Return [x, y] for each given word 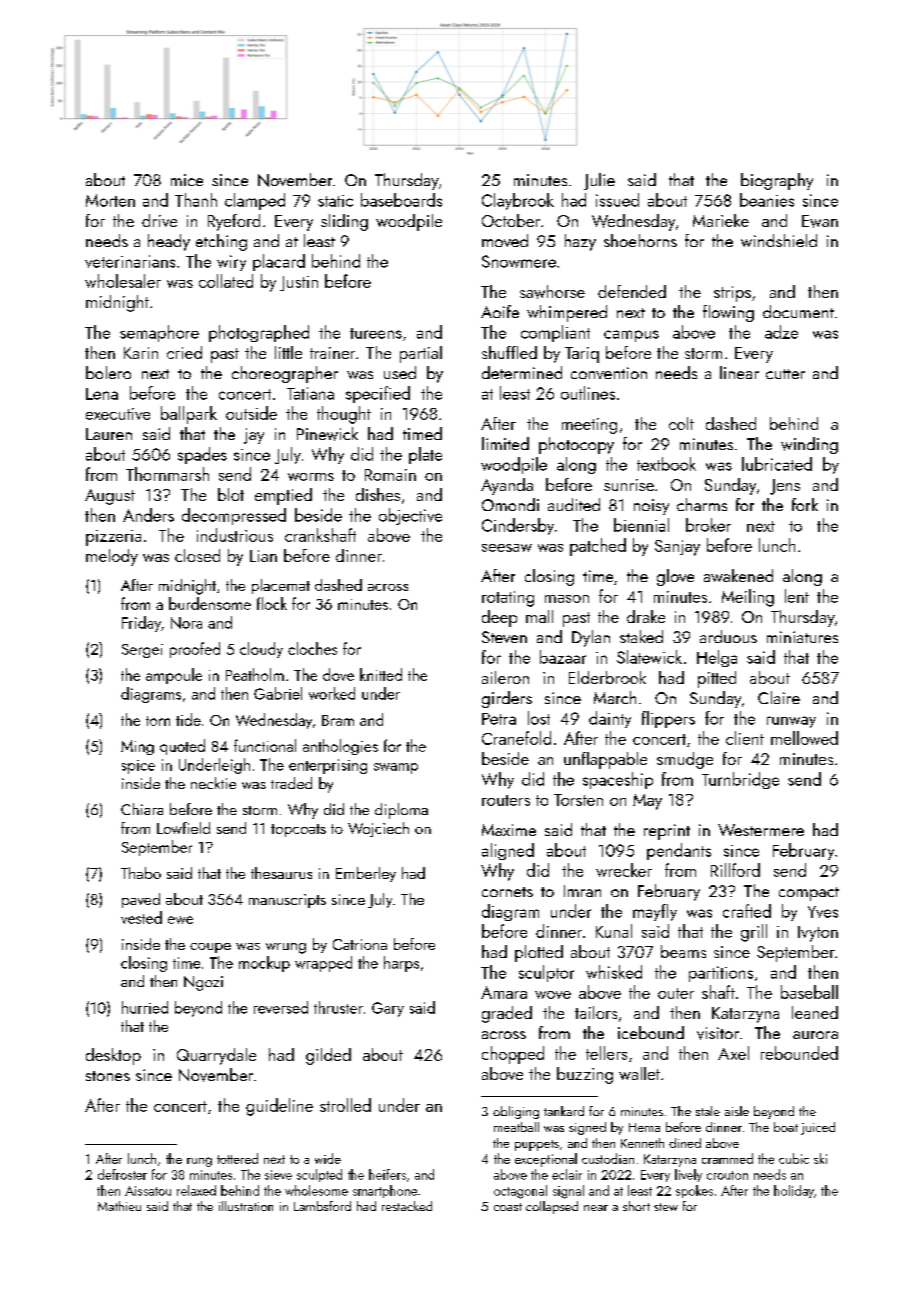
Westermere [761, 830]
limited [505, 443]
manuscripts [287, 901]
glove [675, 577]
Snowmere [519, 261]
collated [226, 281]
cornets [507, 892]
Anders [148, 515]
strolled [345, 1105]
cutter [785, 374]
